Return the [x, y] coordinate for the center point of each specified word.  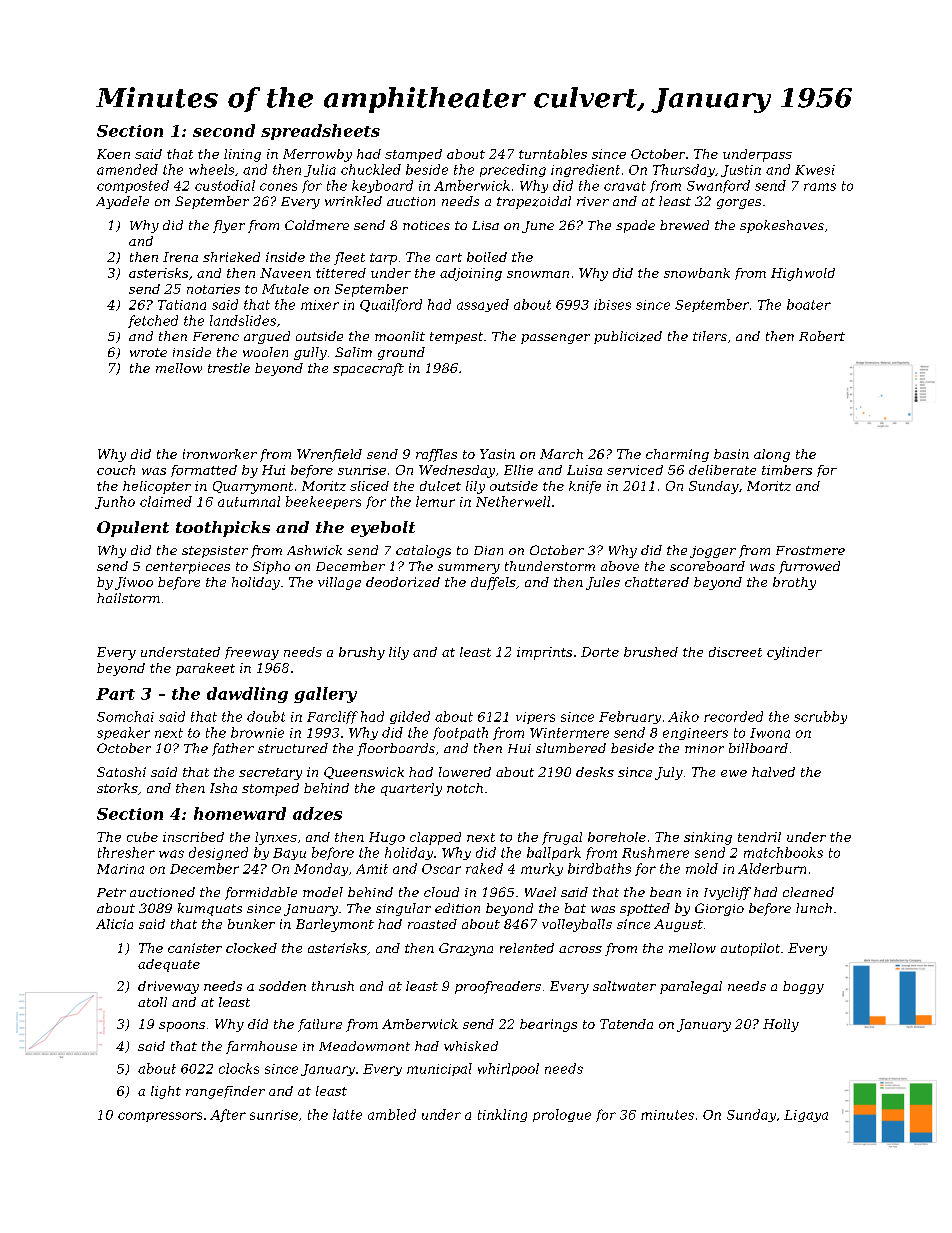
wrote [148, 352]
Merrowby [317, 155]
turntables [553, 154]
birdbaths [599, 868]
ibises [612, 304]
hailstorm [128, 598]
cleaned [808, 892]
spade [635, 226]
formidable [261, 893]
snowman [538, 274]
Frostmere [810, 550]
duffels [493, 583]
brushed [651, 652]
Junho [115, 502]
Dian [488, 550]
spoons [182, 1027]
